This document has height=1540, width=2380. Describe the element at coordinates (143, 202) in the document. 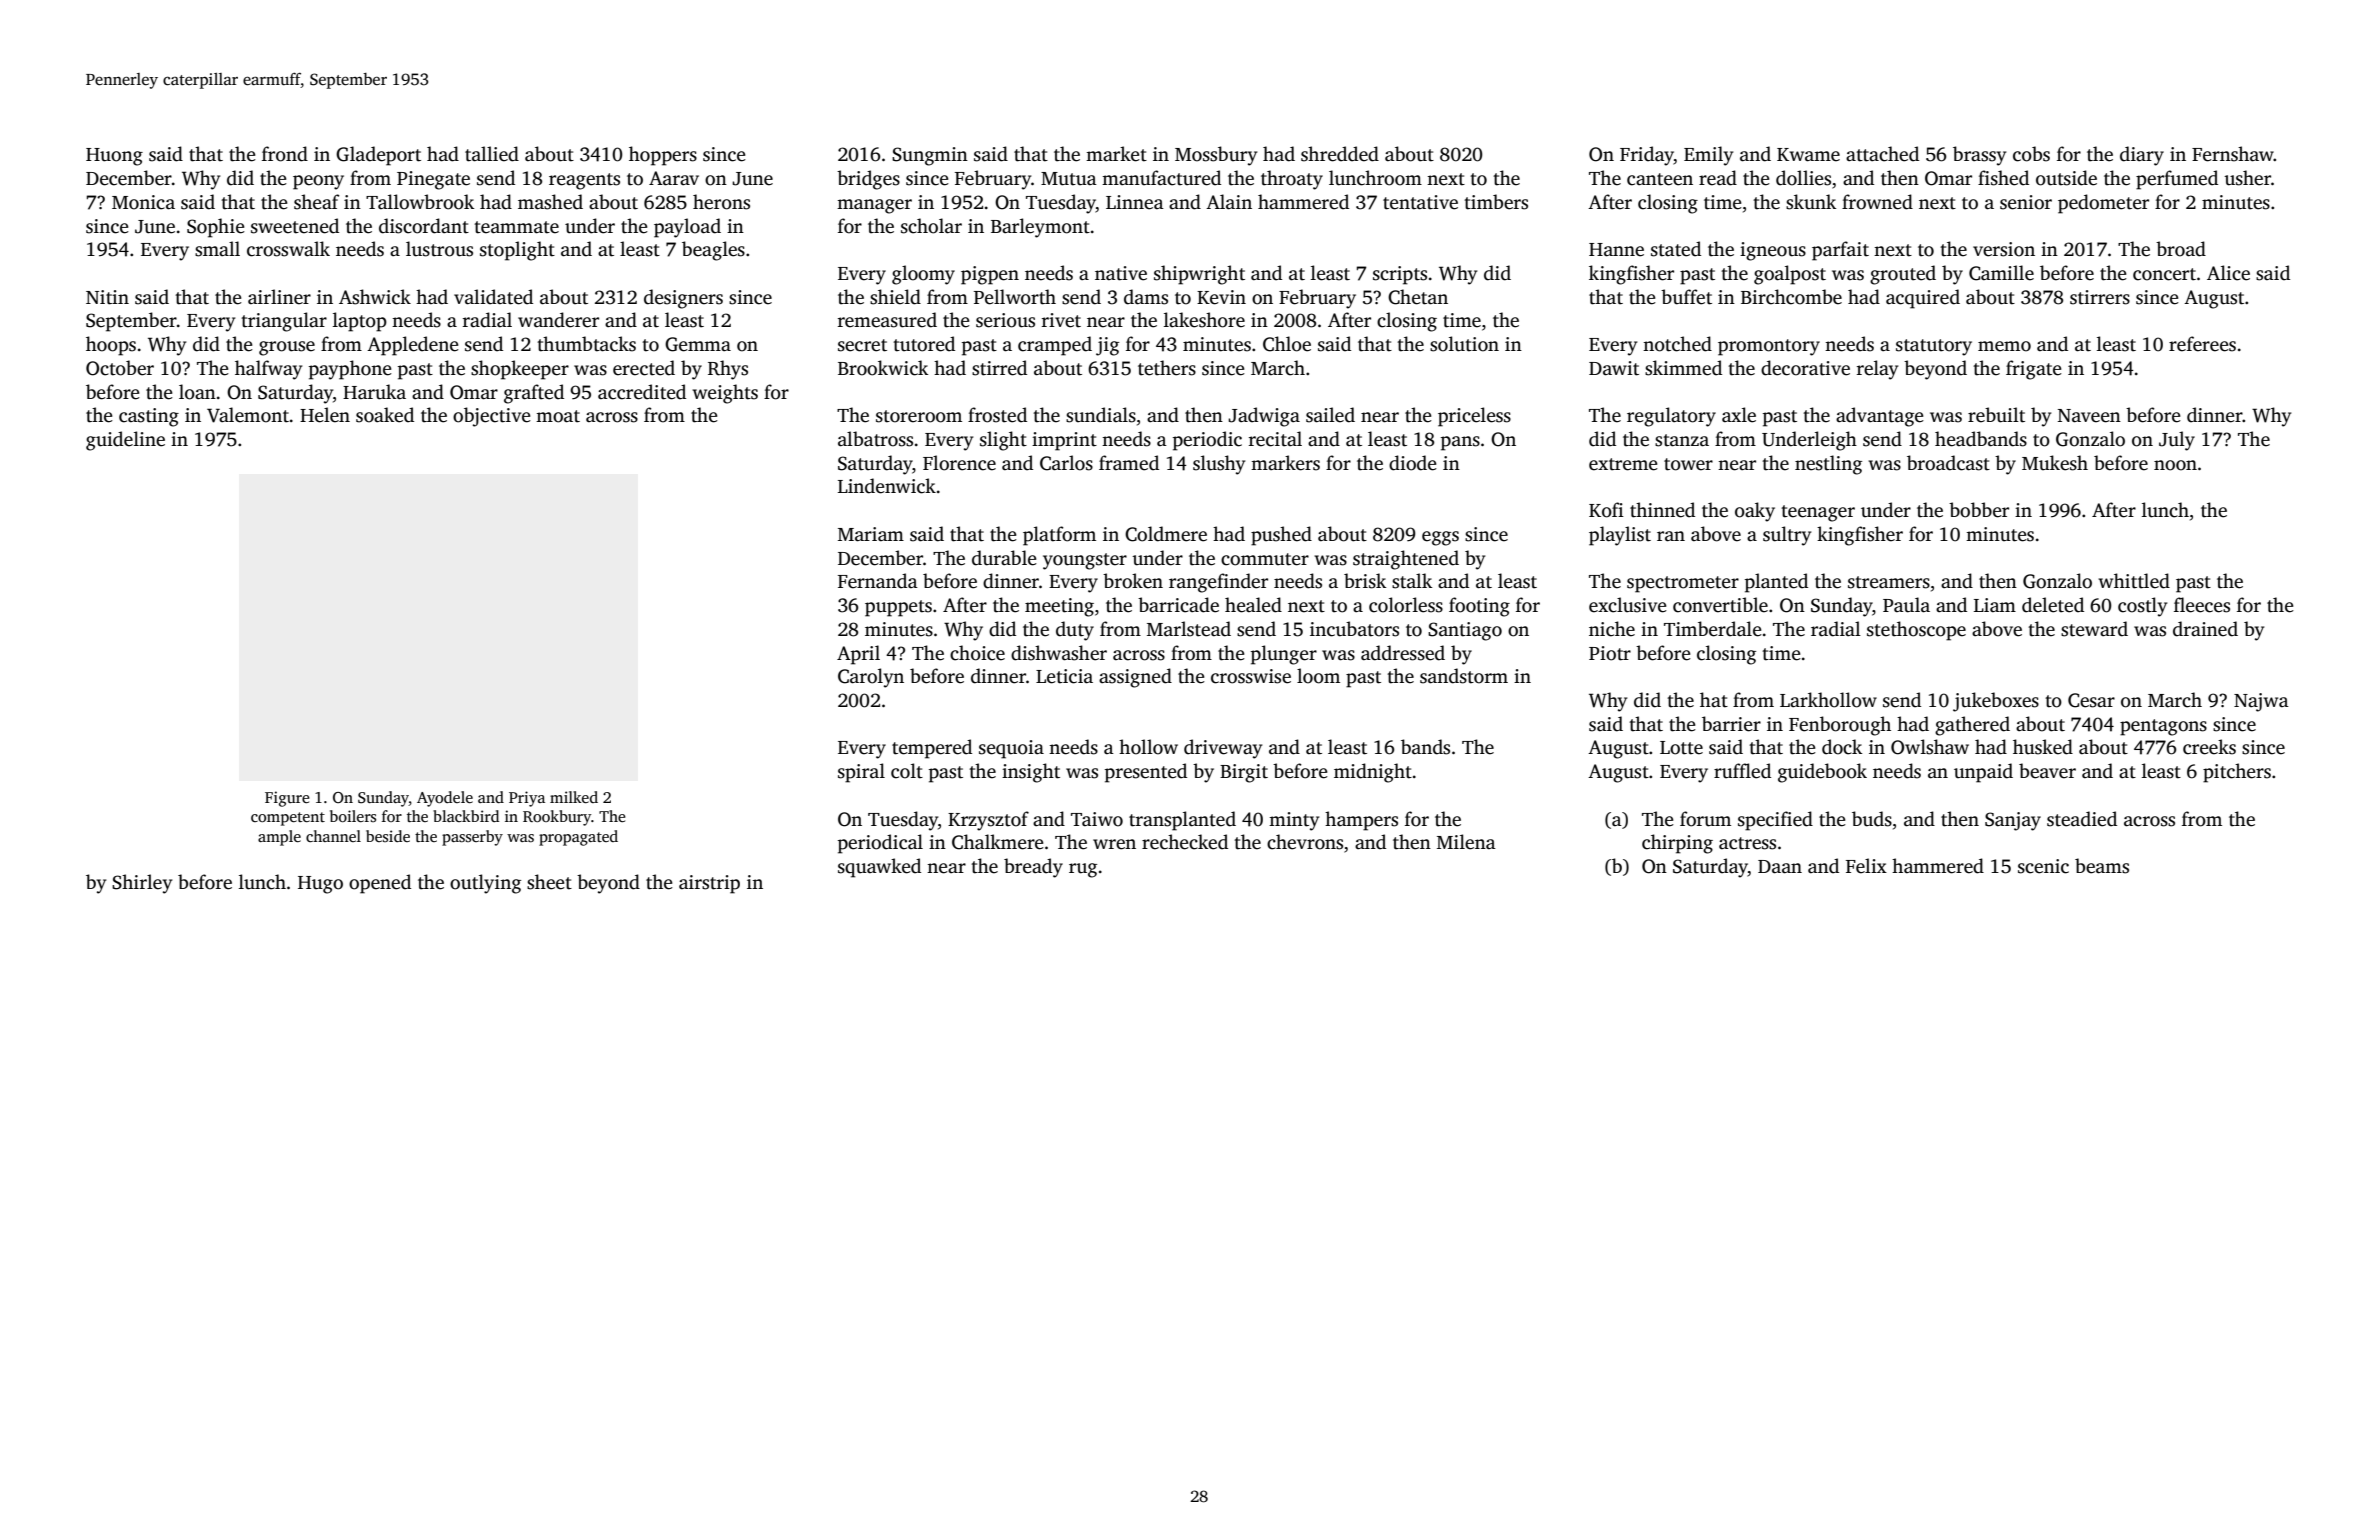

I see `Monica` at that location.
